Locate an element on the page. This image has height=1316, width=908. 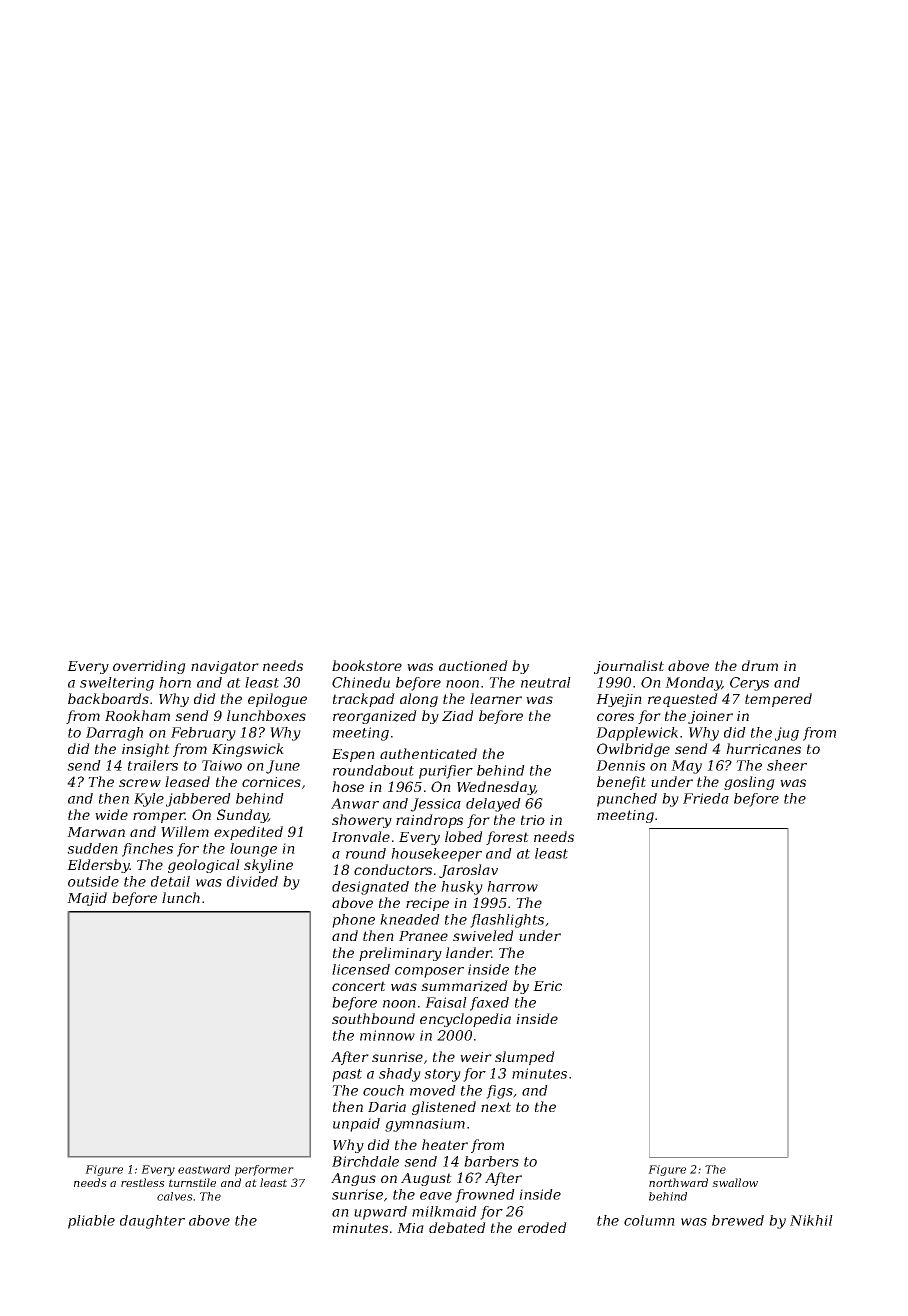
daughter is located at coordinates (152, 1222).
